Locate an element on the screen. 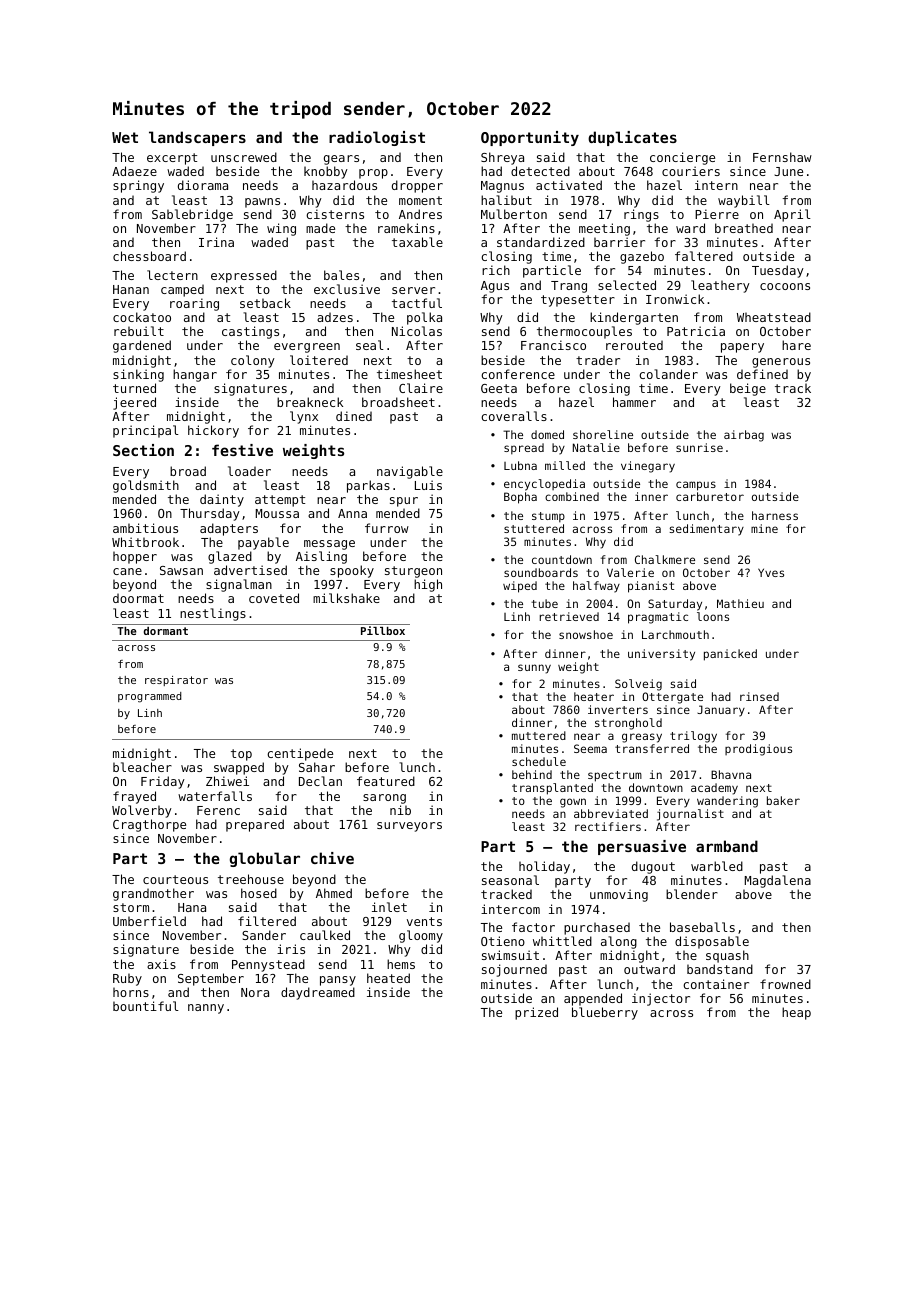 The height and width of the screenshot is (1308, 924). harness is located at coordinates (775, 515).
